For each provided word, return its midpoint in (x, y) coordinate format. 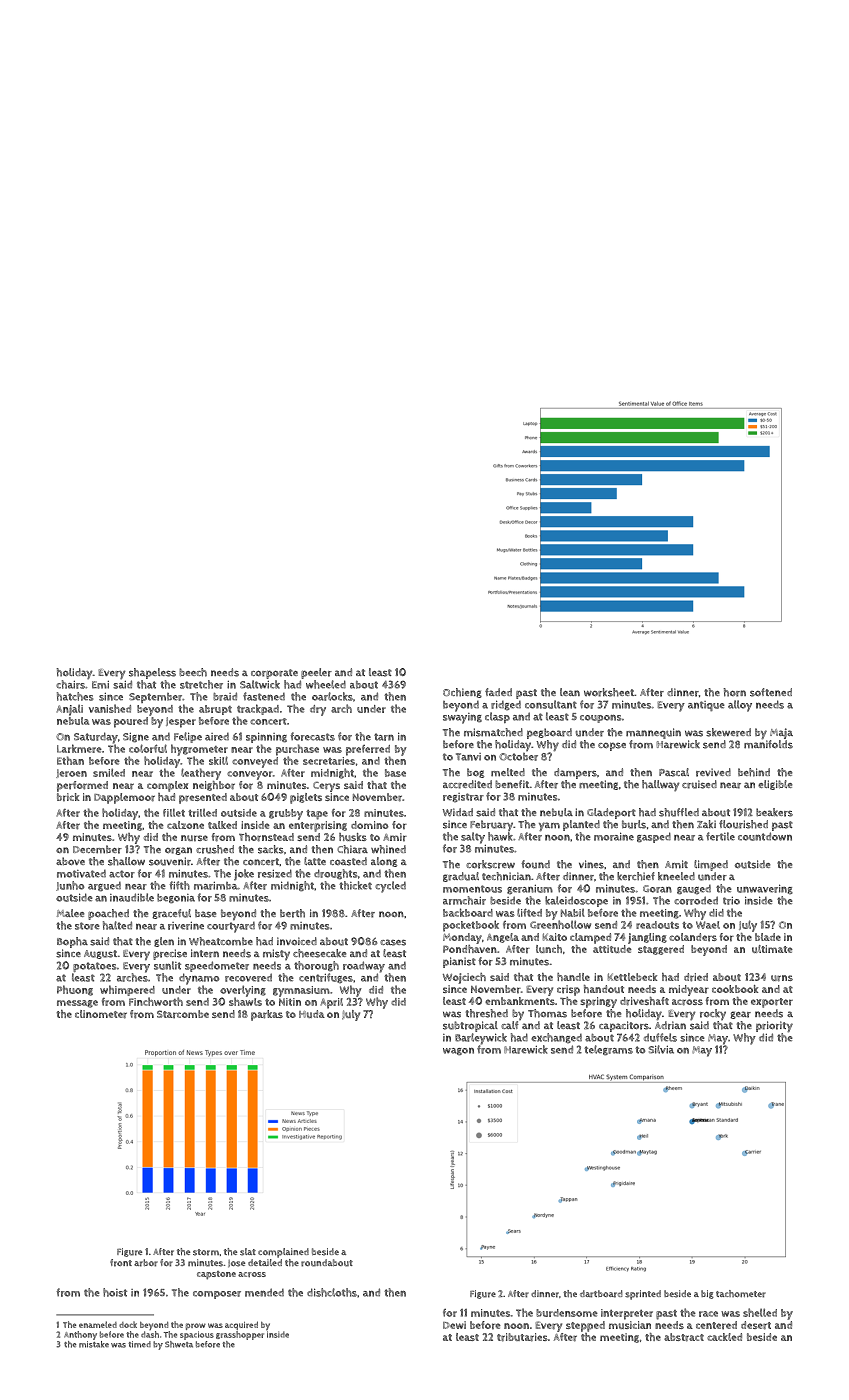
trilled (202, 813)
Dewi (454, 1325)
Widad (457, 812)
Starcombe (183, 1014)
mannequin (653, 733)
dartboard (601, 1294)
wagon (458, 1052)
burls (634, 824)
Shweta (179, 1344)
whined (388, 849)
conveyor (249, 775)
